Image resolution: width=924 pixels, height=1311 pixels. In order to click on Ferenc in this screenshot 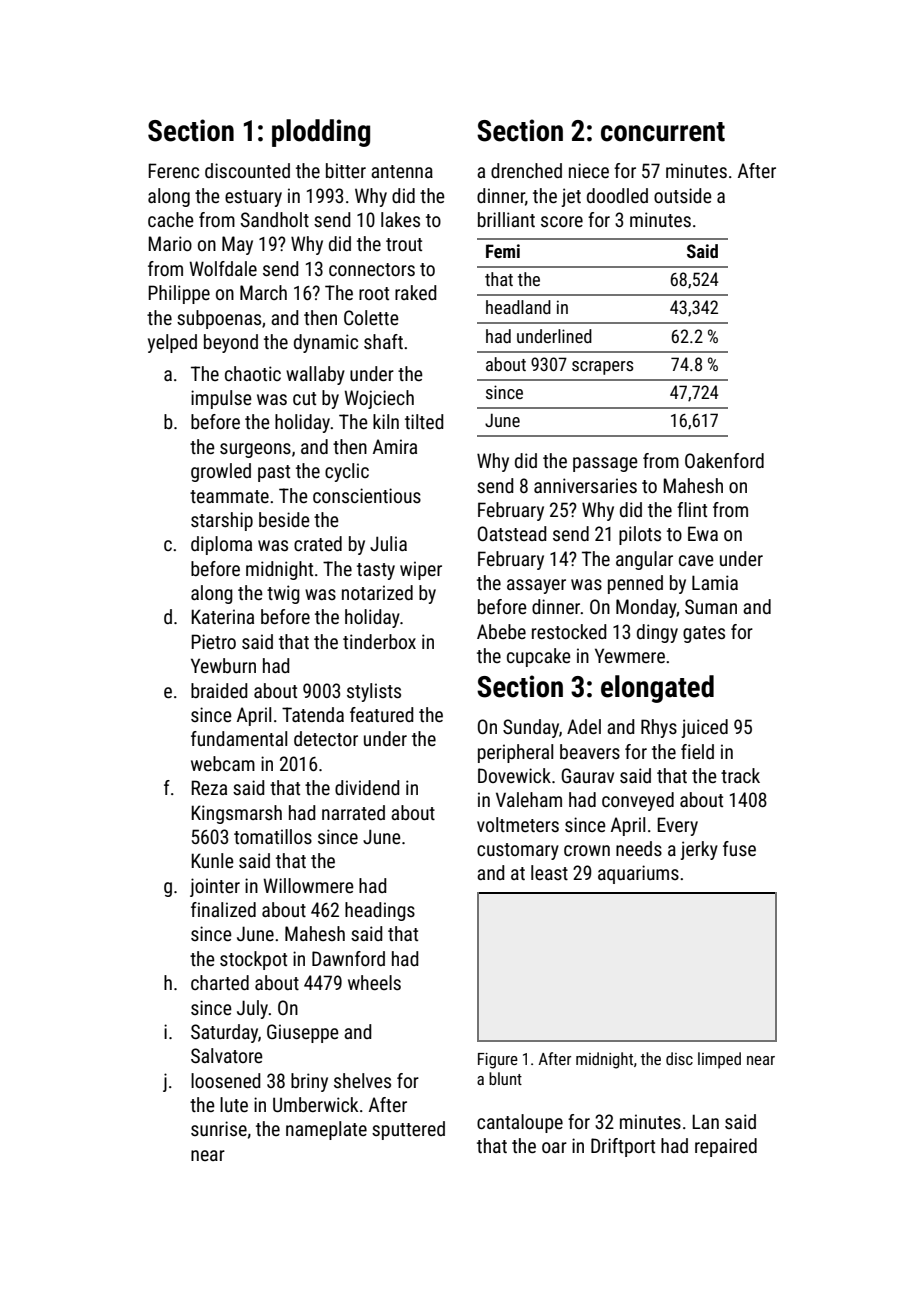, I will do `click(173, 170)`.
